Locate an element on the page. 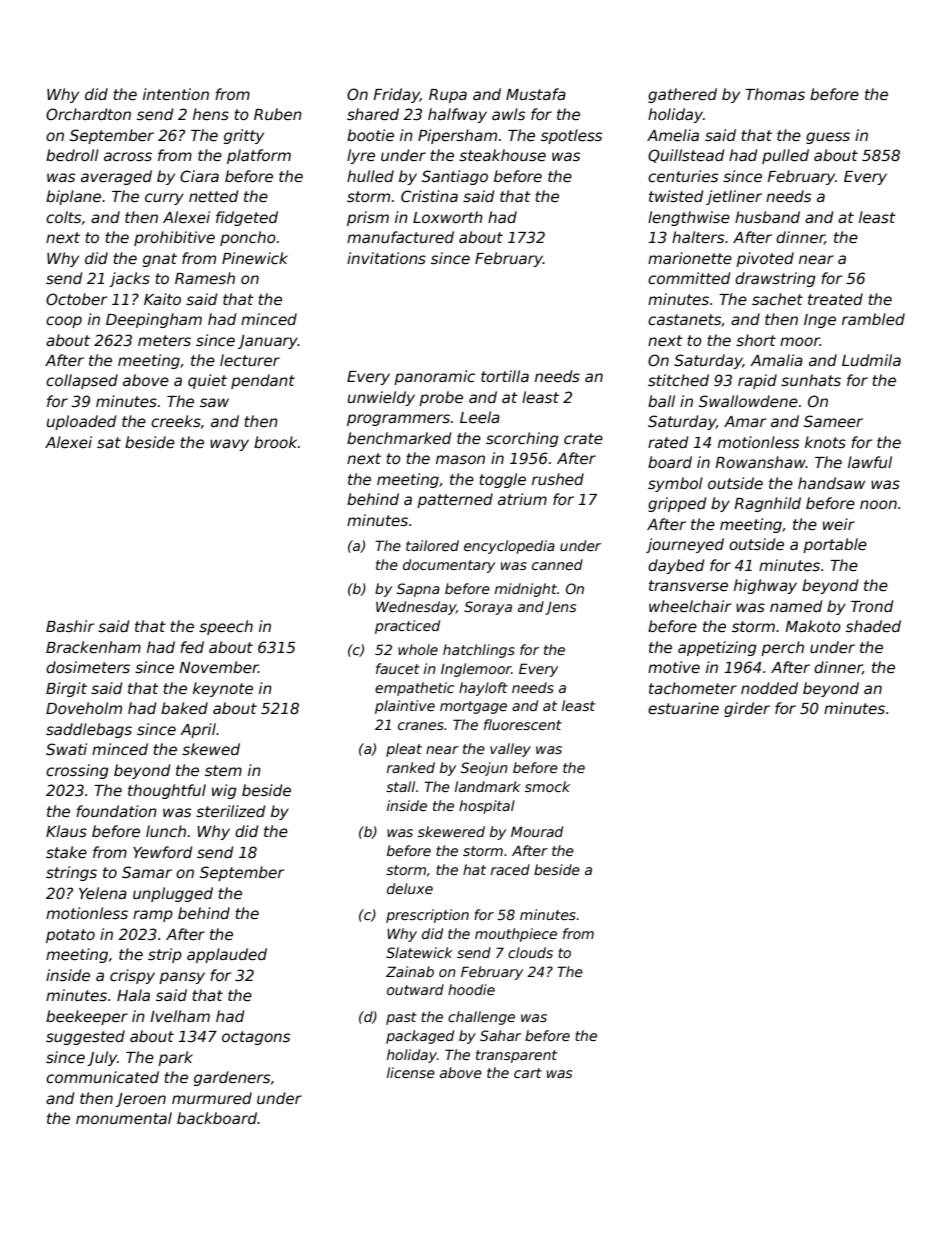 The image size is (952, 1233). pivoted is located at coordinates (765, 259).
